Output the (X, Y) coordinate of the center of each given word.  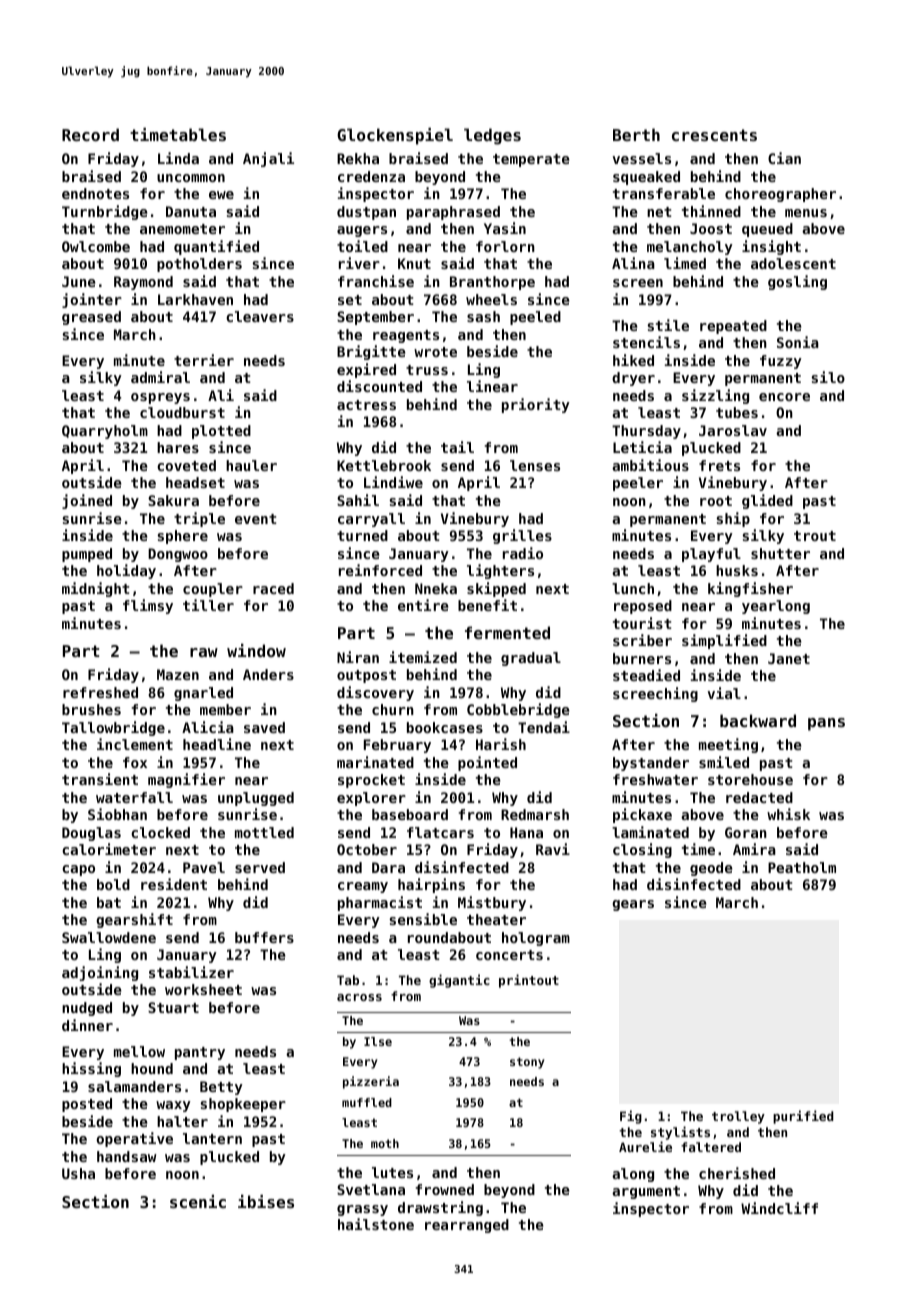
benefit (487, 605)
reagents (406, 336)
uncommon (191, 178)
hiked (633, 360)
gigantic (459, 981)
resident (174, 884)
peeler (638, 484)
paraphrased (453, 213)
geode (711, 869)
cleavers (260, 316)
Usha (78, 1173)
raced (273, 588)
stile (668, 325)
